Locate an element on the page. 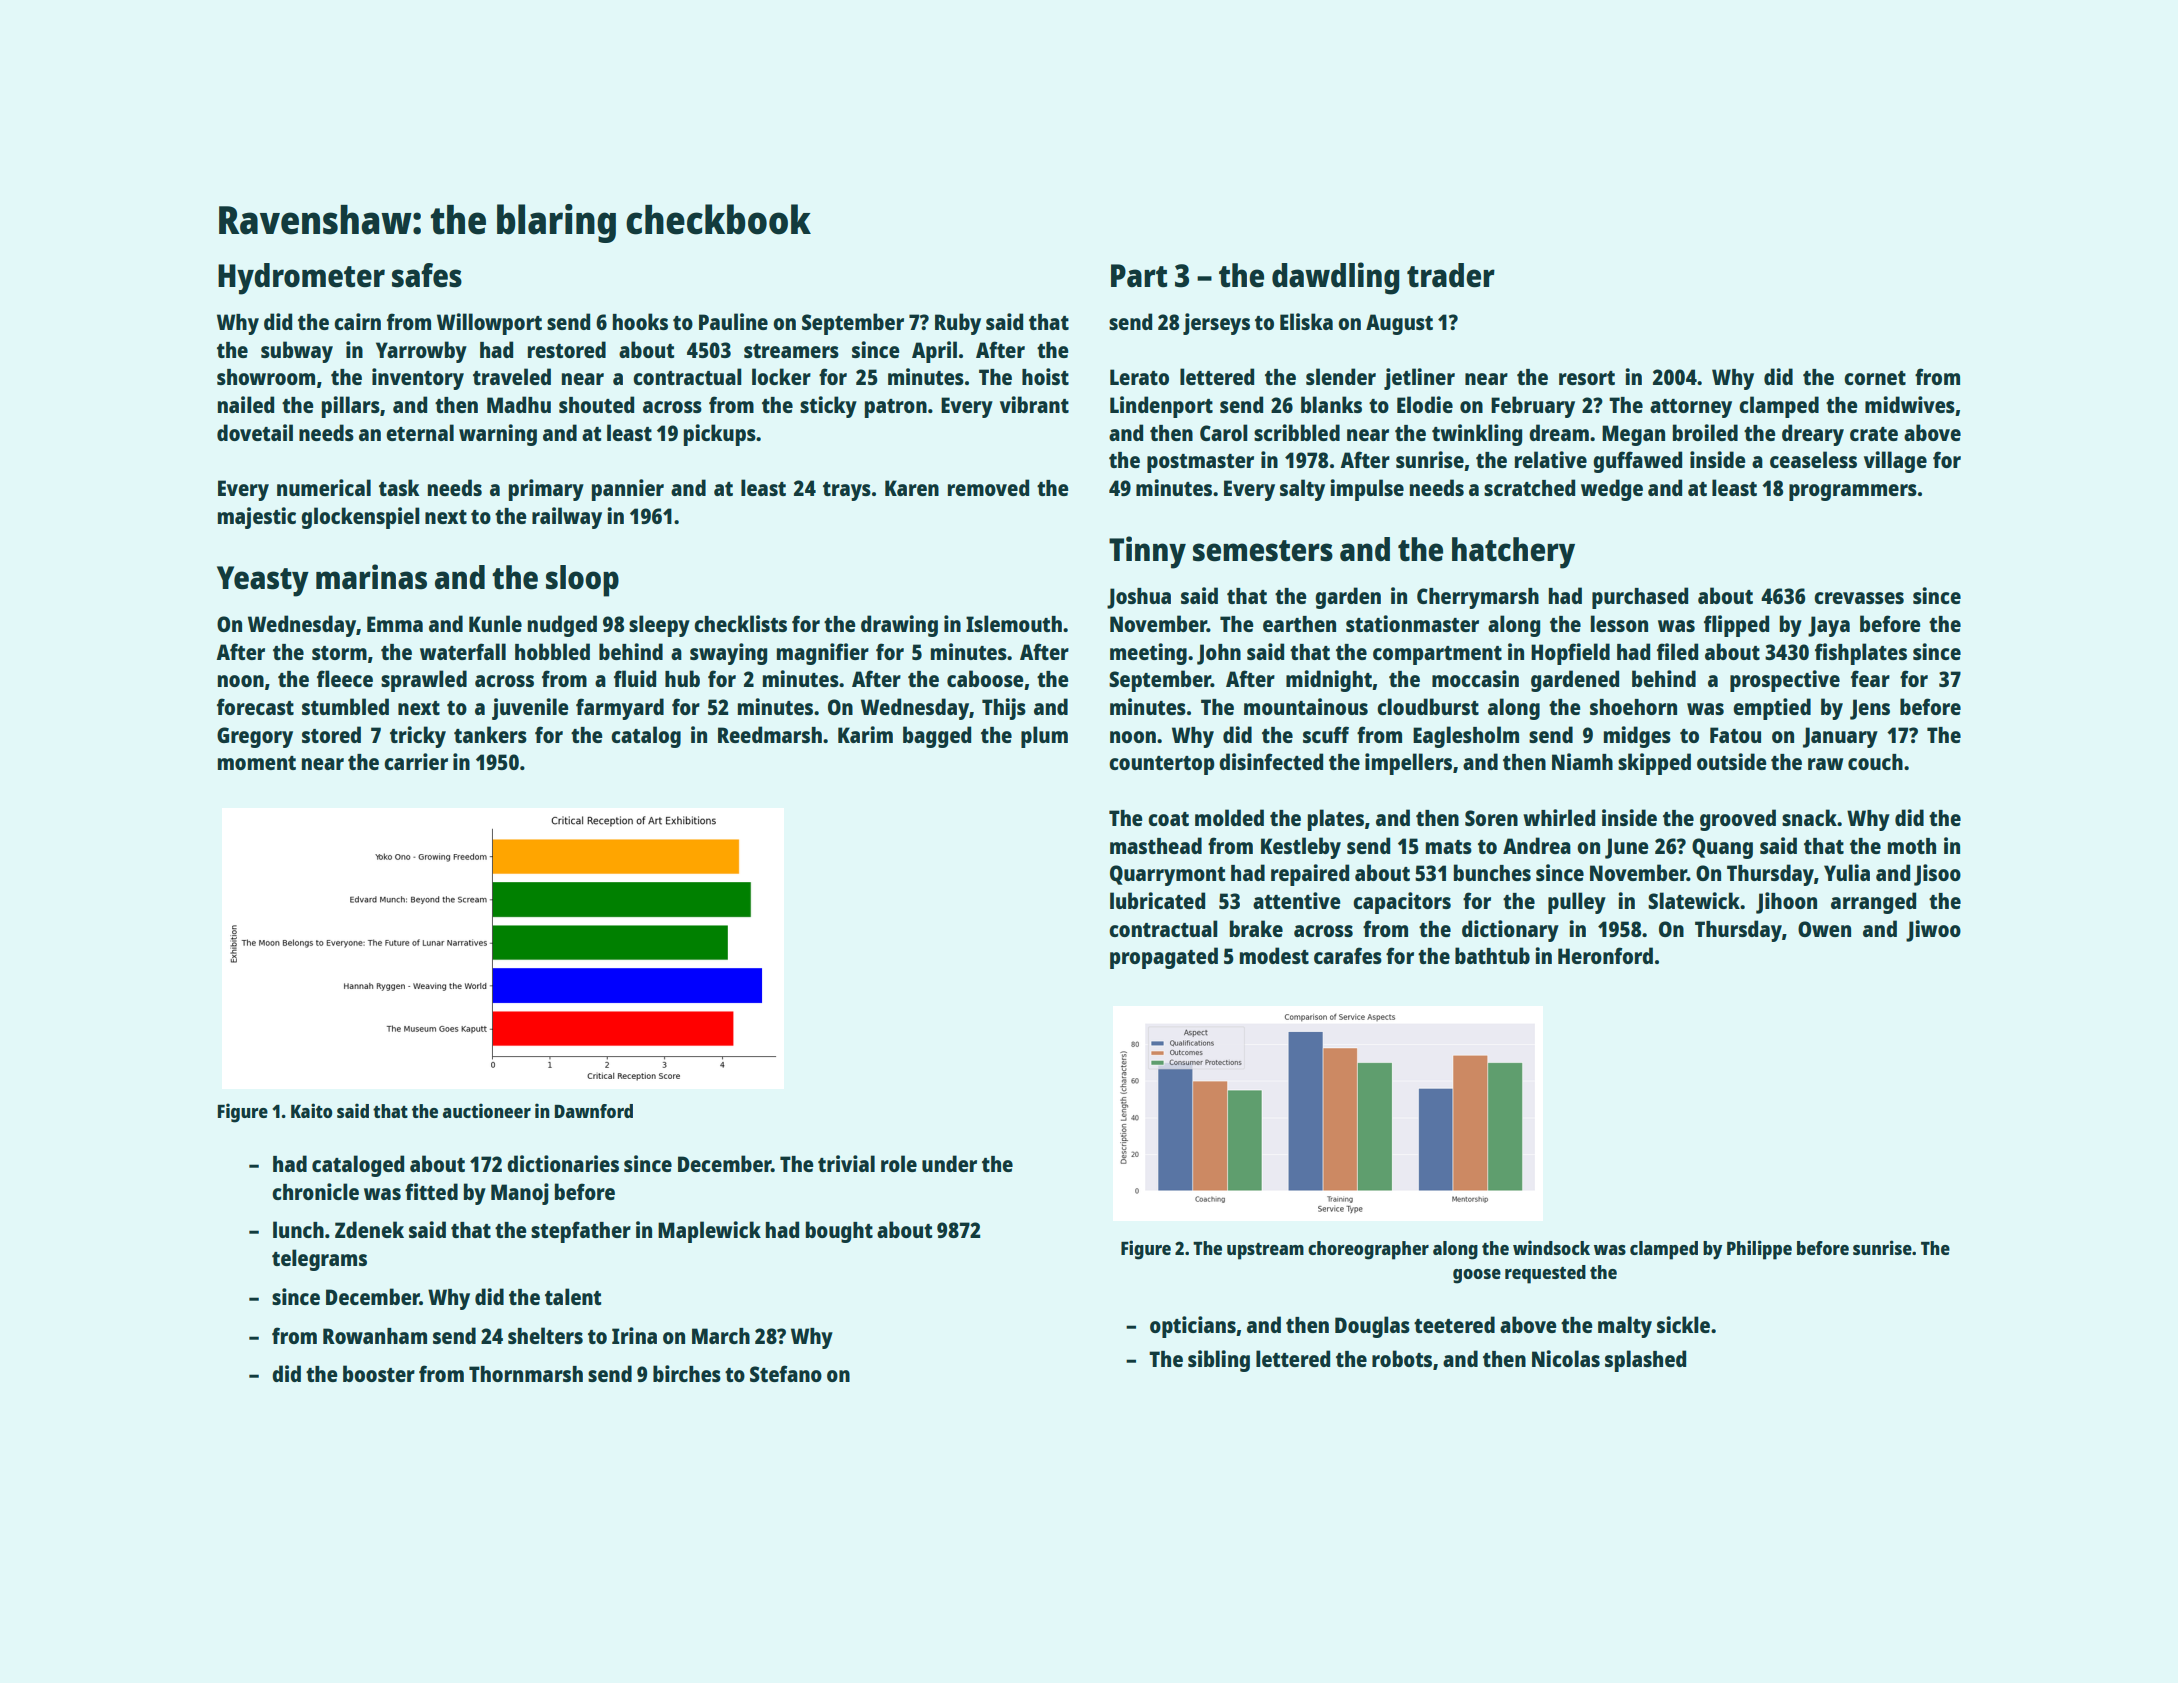 The height and width of the page is (1683, 2178). trader is located at coordinates (1451, 275).
